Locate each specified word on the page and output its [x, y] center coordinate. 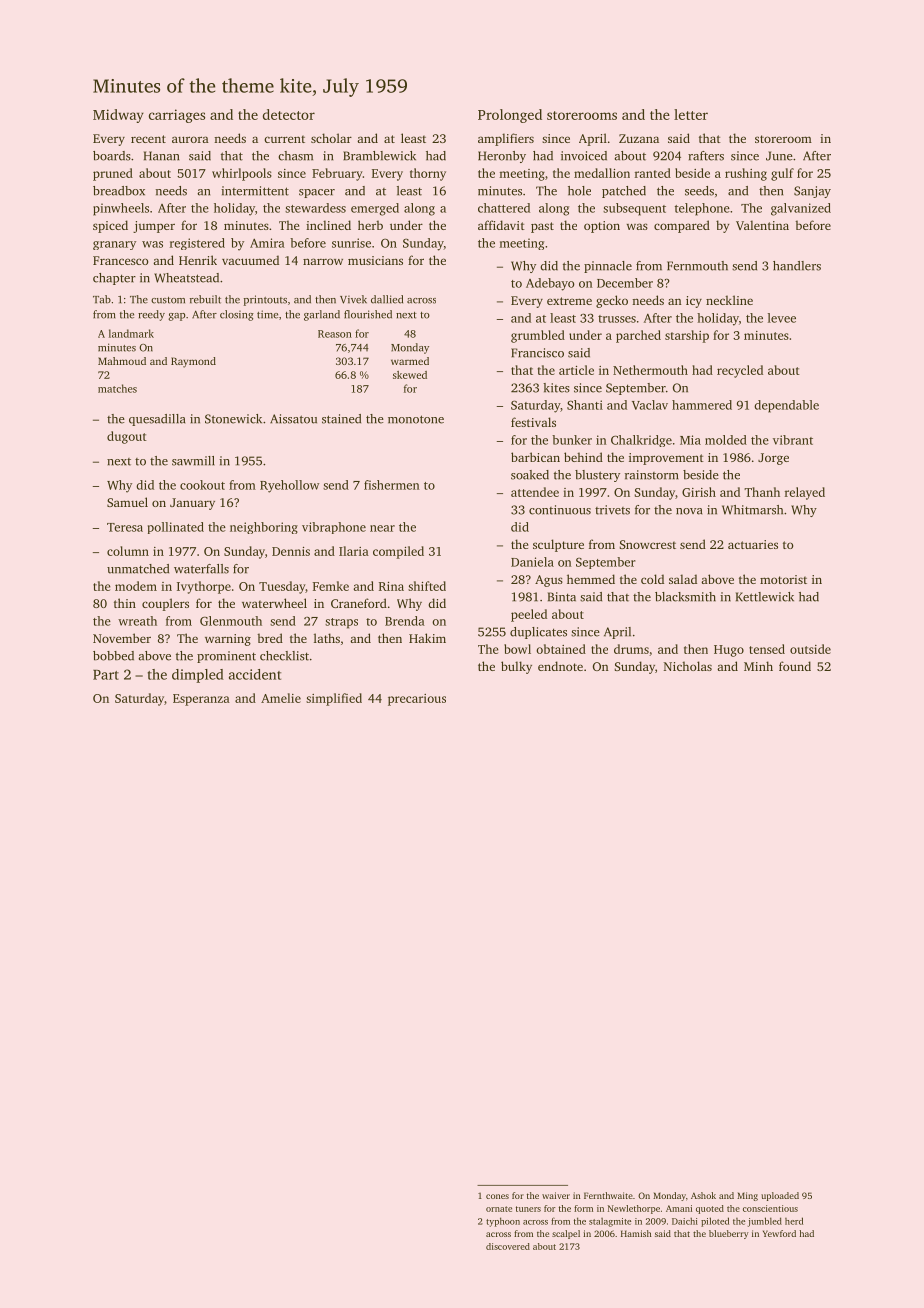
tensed [767, 649]
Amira [267, 243]
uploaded [780, 1196]
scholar [331, 138]
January [192, 504]
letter [691, 114]
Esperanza [201, 700]
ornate [499, 1209]
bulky [516, 667]
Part [106, 675]
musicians [375, 260]
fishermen [392, 485]
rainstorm [652, 475]
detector [289, 114]
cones [497, 1196]
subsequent [634, 209]
